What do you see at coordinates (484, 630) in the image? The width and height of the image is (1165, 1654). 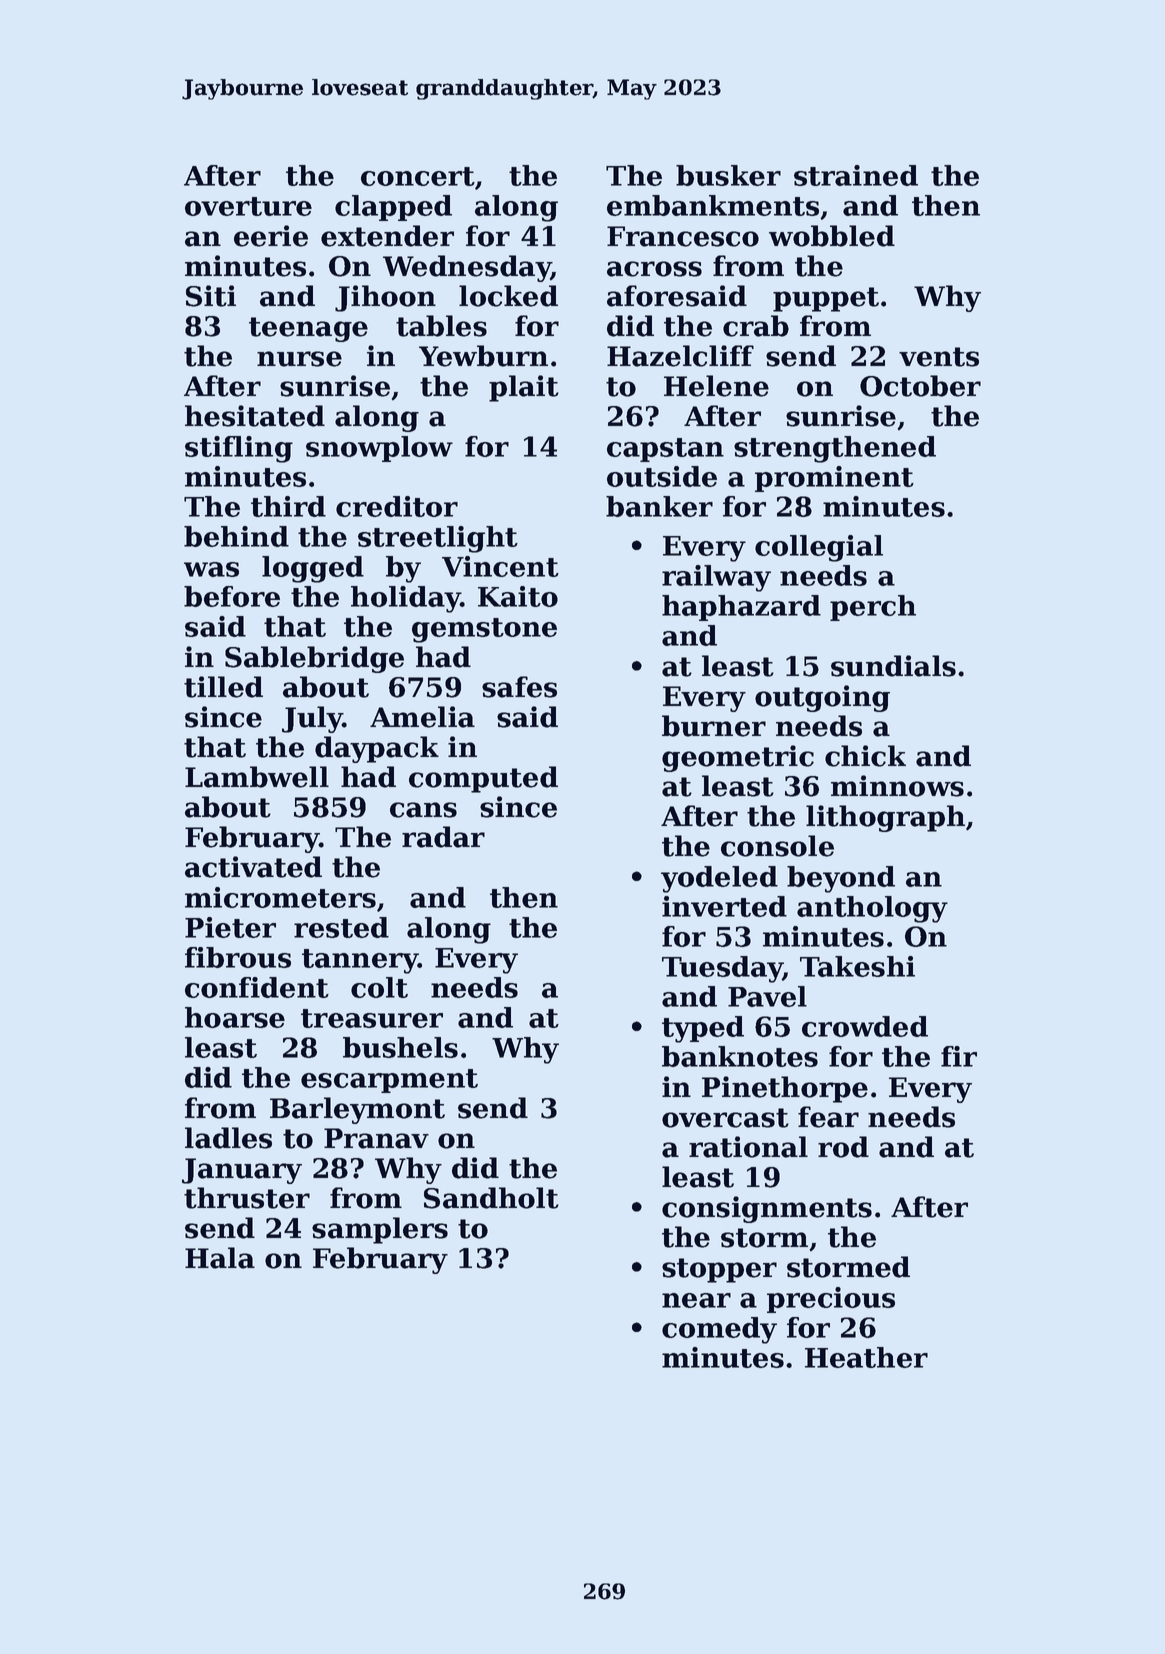 I see `gemstone` at bounding box center [484, 630].
